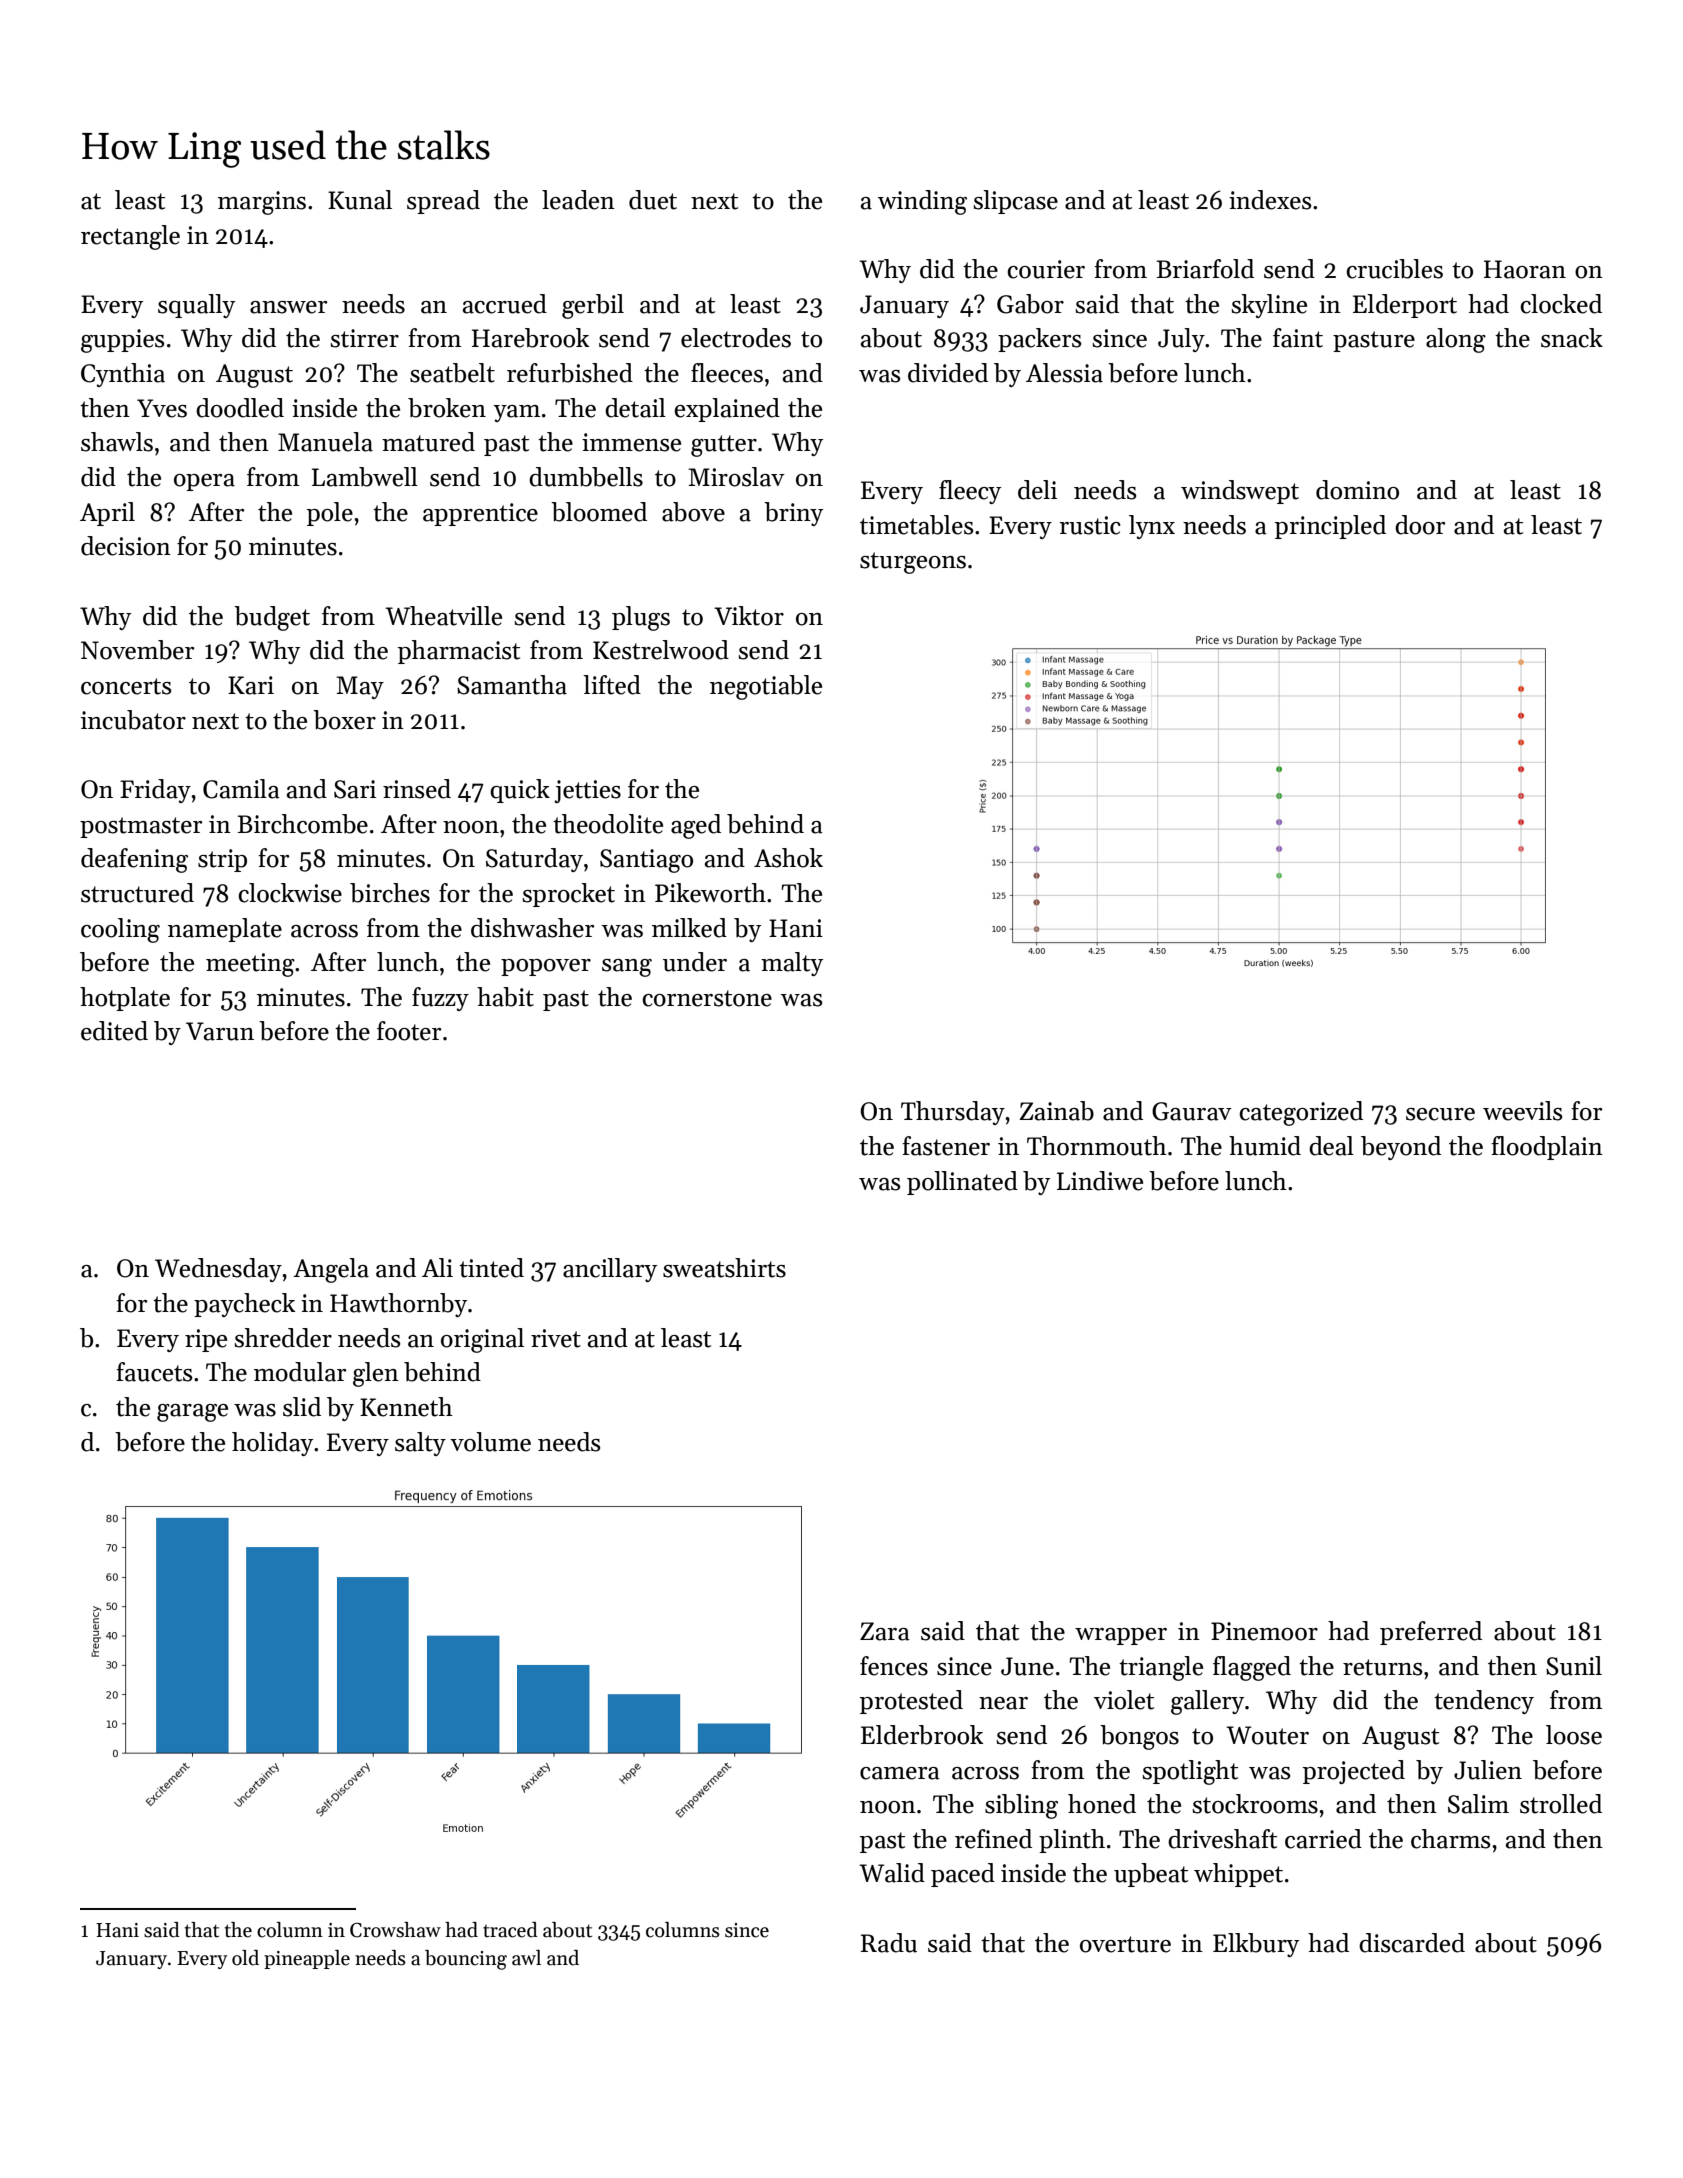 This document has width=1683, height=2178. Describe the element at coordinates (154, 1372) in the document. I see `faucets` at that location.
